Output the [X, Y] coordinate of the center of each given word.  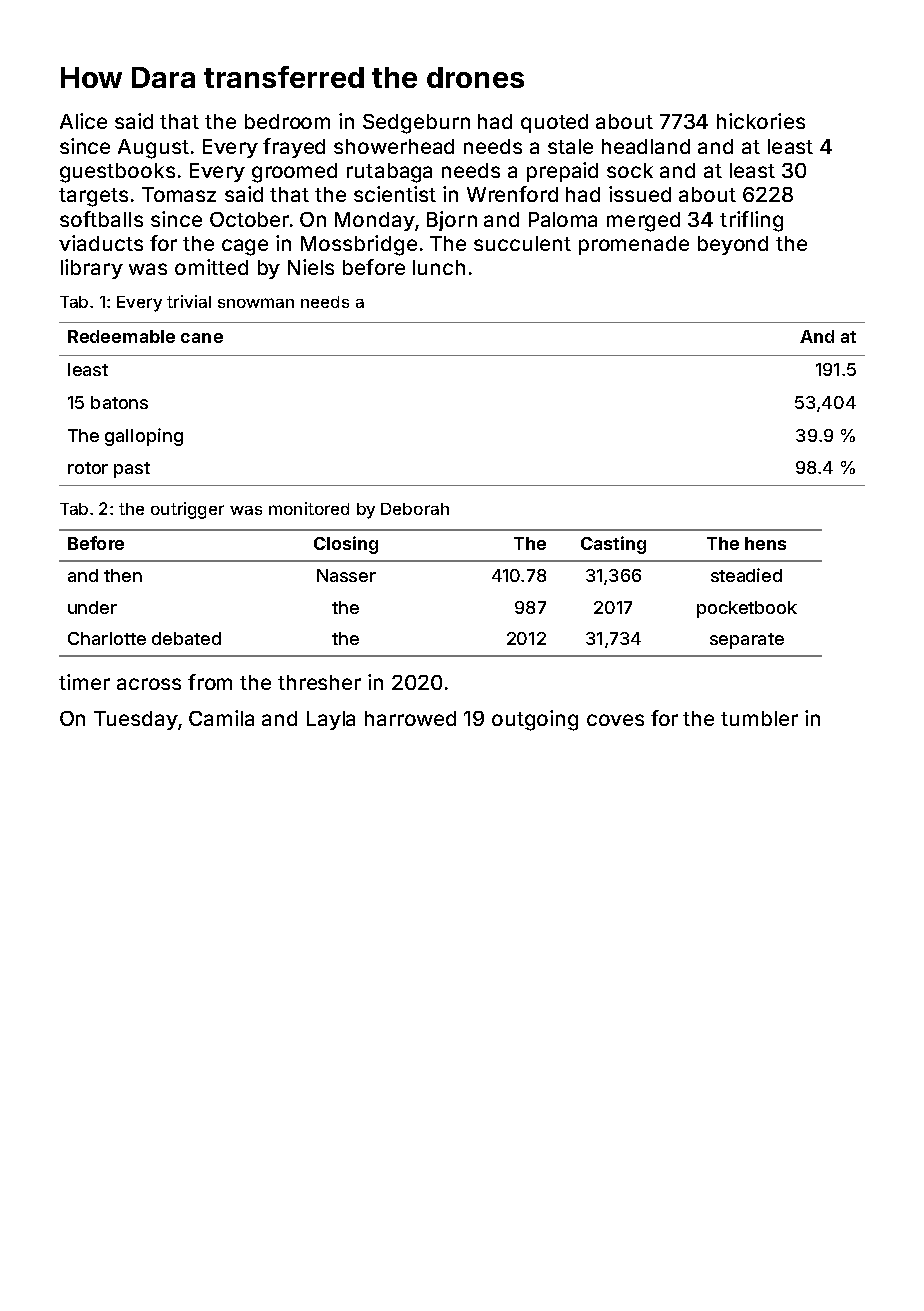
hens [765, 543]
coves [615, 720]
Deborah [415, 509]
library [92, 269]
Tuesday [136, 720]
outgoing [535, 720]
